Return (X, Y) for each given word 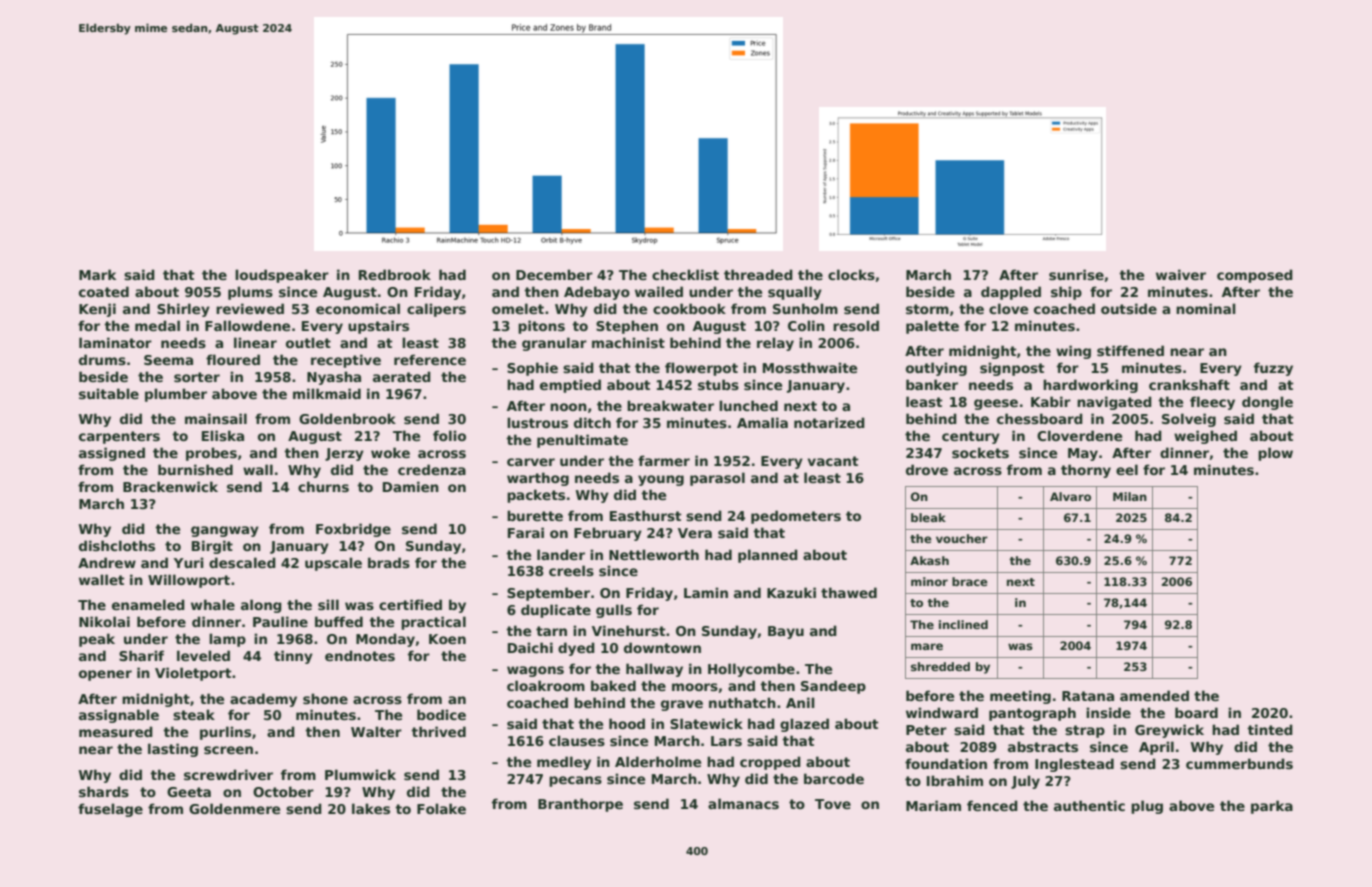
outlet (308, 342)
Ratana (1088, 696)
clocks (851, 274)
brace (970, 581)
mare (927, 646)
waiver (1181, 274)
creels (571, 570)
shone (325, 698)
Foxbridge (353, 530)
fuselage (110, 810)
